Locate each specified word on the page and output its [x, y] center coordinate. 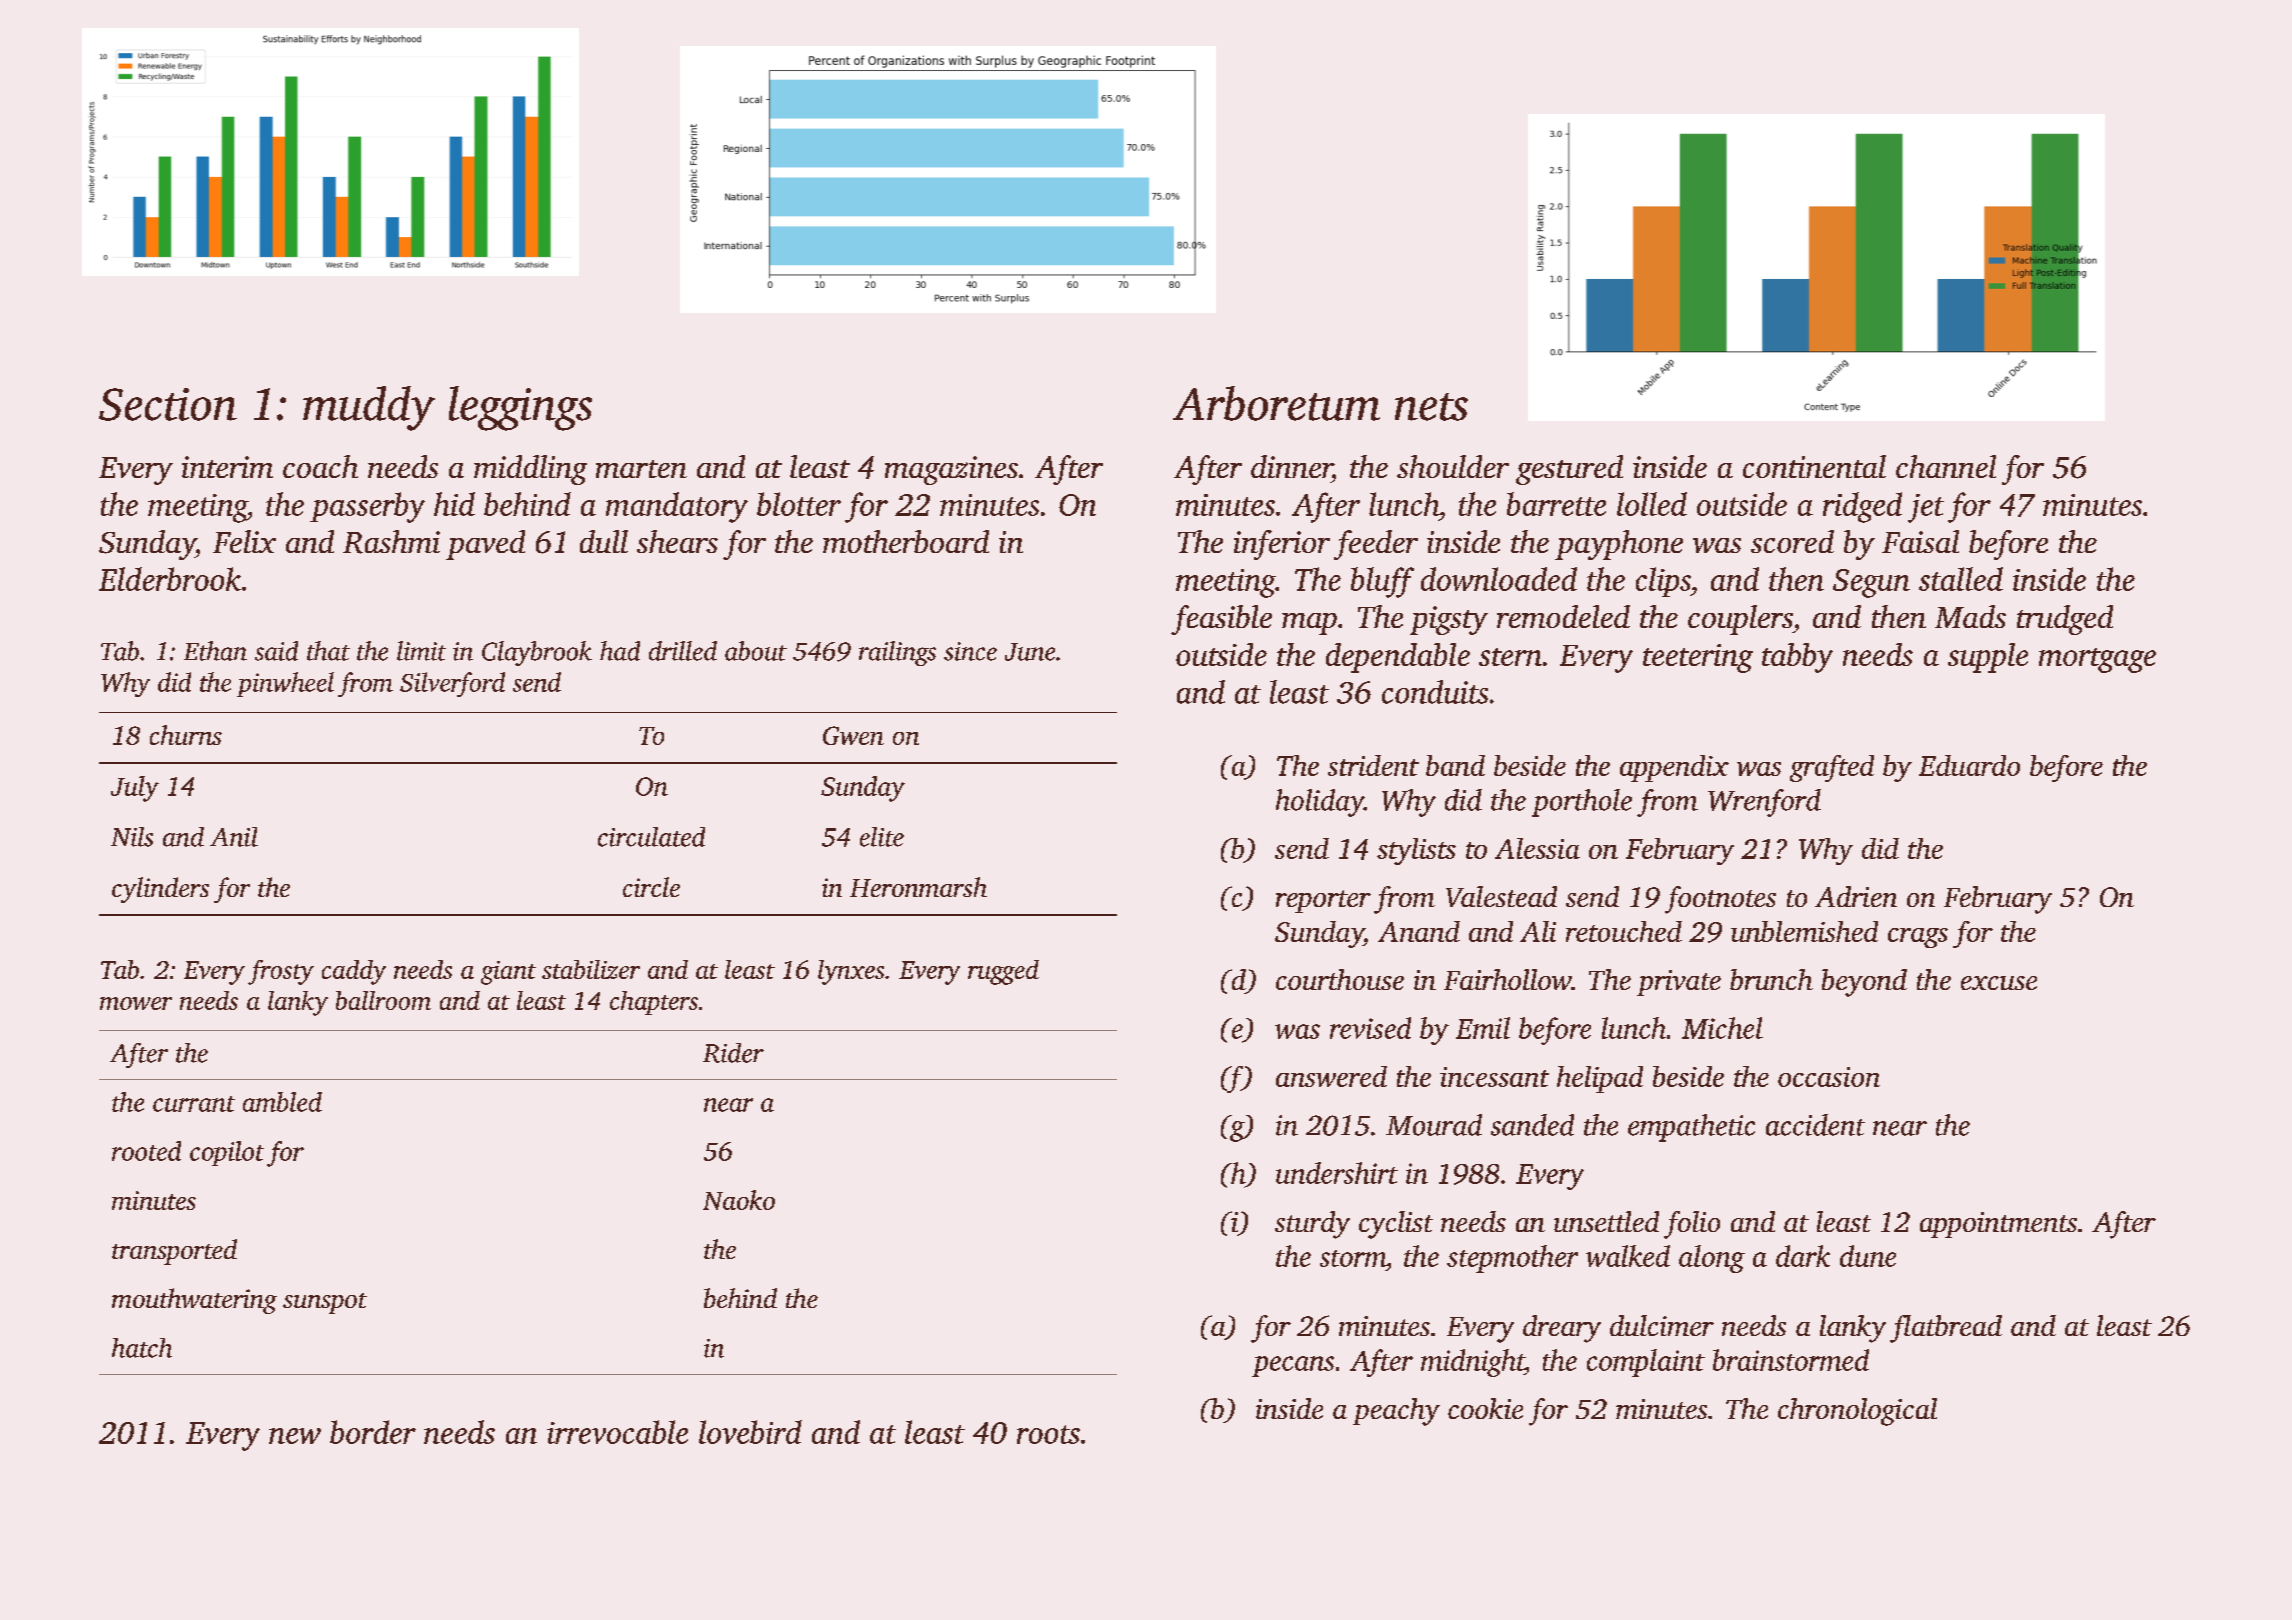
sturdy [1312, 1225]
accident [1815, 1125]
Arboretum [1276, 403]
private [1679, 983]
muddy [369, 408]
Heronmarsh [918, 887]
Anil [234, 837]
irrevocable [617, 1432]
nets [1431, 407]
